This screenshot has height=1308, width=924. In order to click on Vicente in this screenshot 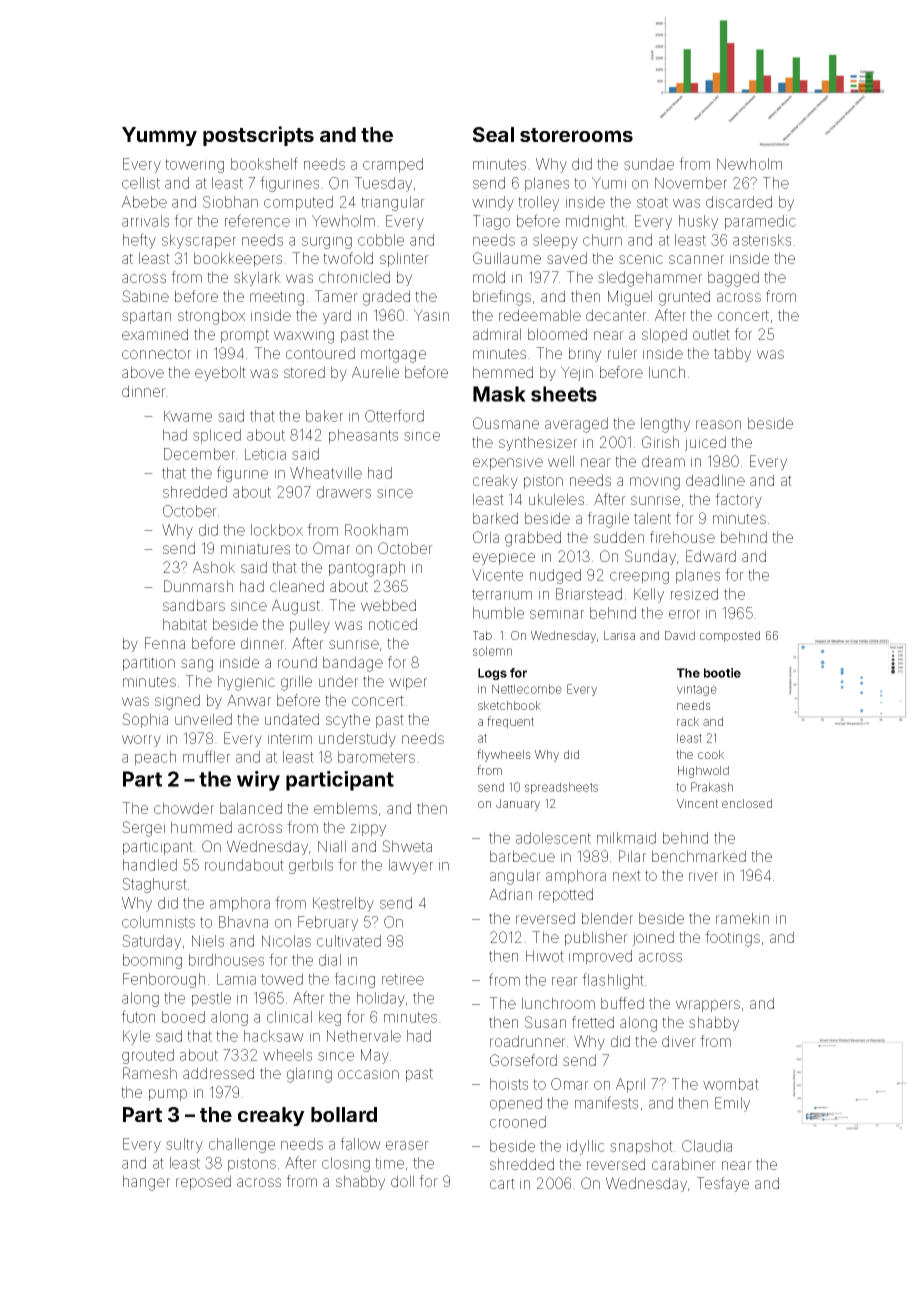, I will do `click(497, 575)`.
